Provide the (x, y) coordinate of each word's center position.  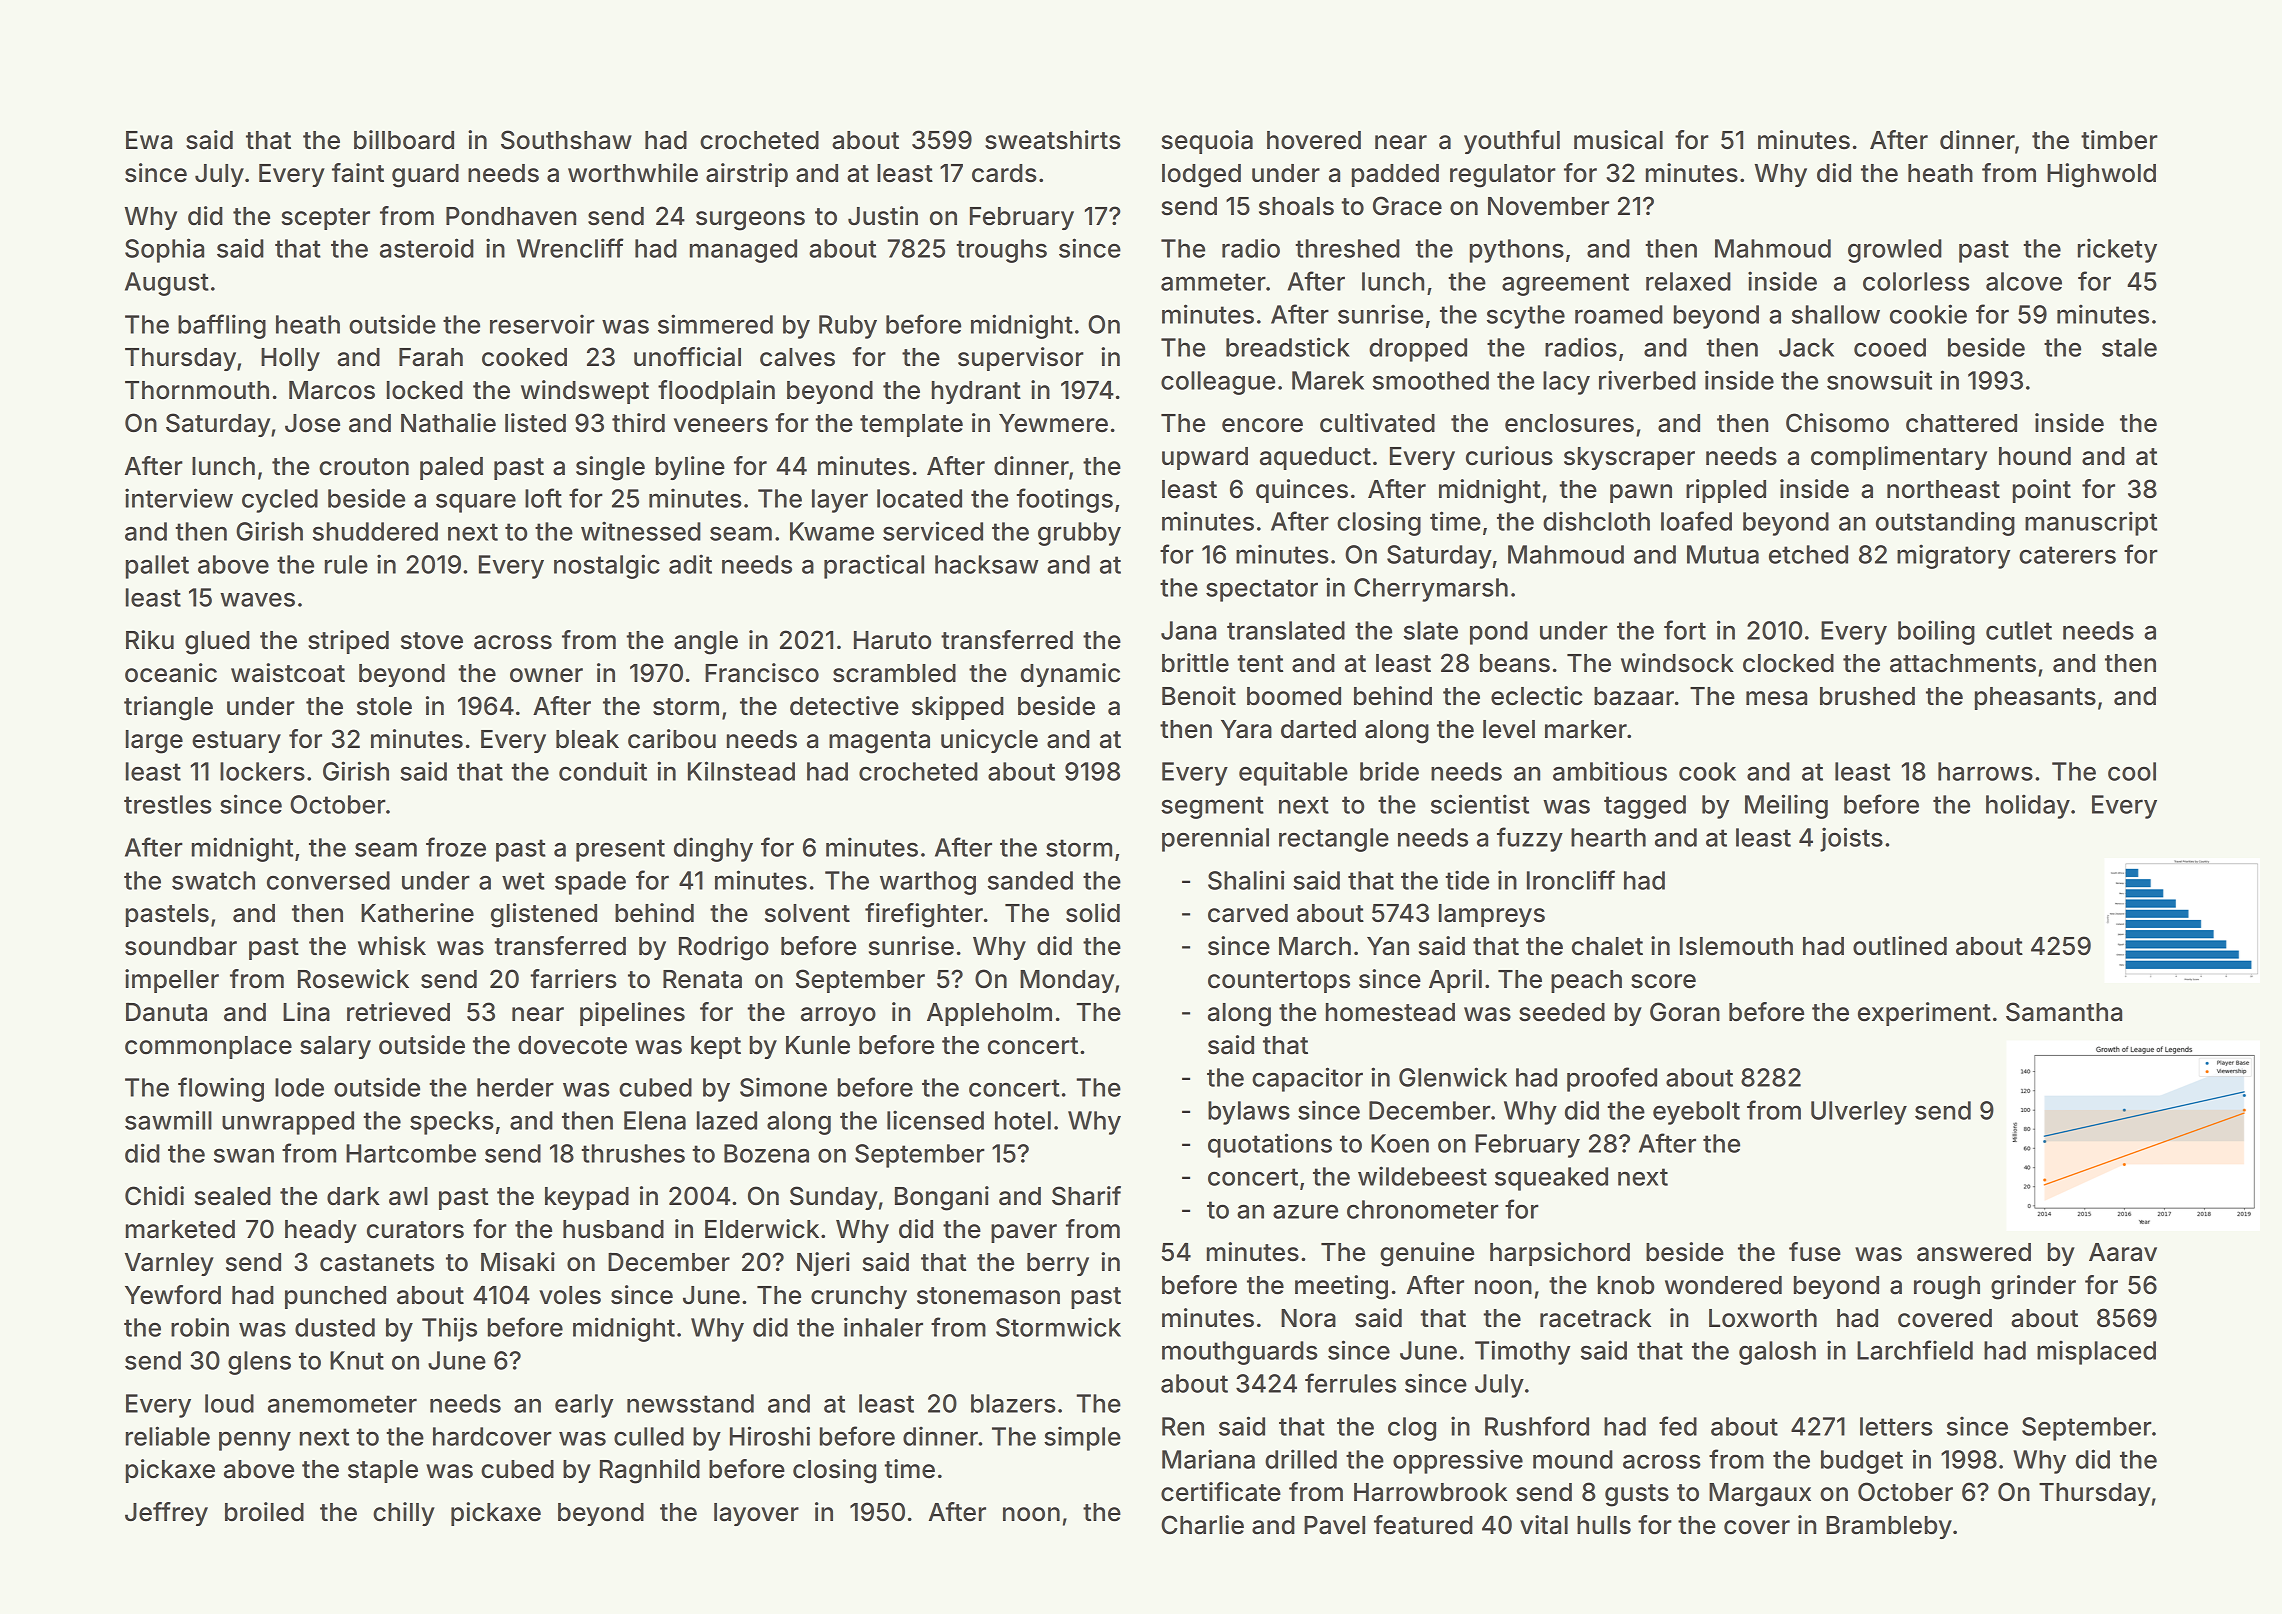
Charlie (1202, 1525)
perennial (1215, 839)
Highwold (2101, 175)
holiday (2028, 806)
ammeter (1213, 282)
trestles (168, 804)
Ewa (149, 140)
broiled (264, 1512)
